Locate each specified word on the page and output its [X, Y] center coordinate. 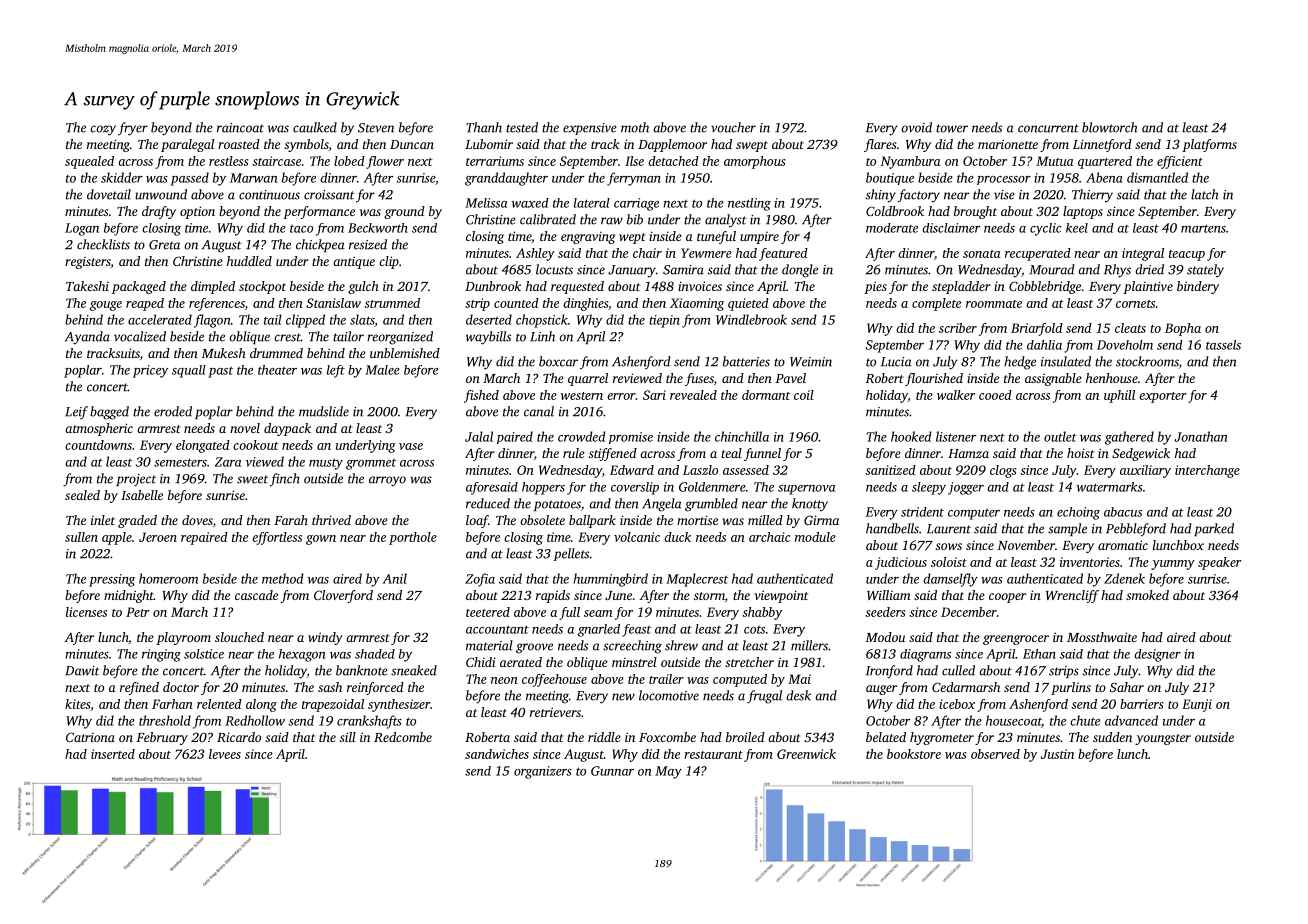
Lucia [896, 362]
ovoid [916, 127]
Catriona [90, 737]
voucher [733, 127]
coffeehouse [554, 680]
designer [1157, 655]
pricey [150, 371]
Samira [683, 270]
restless [229, 161]
